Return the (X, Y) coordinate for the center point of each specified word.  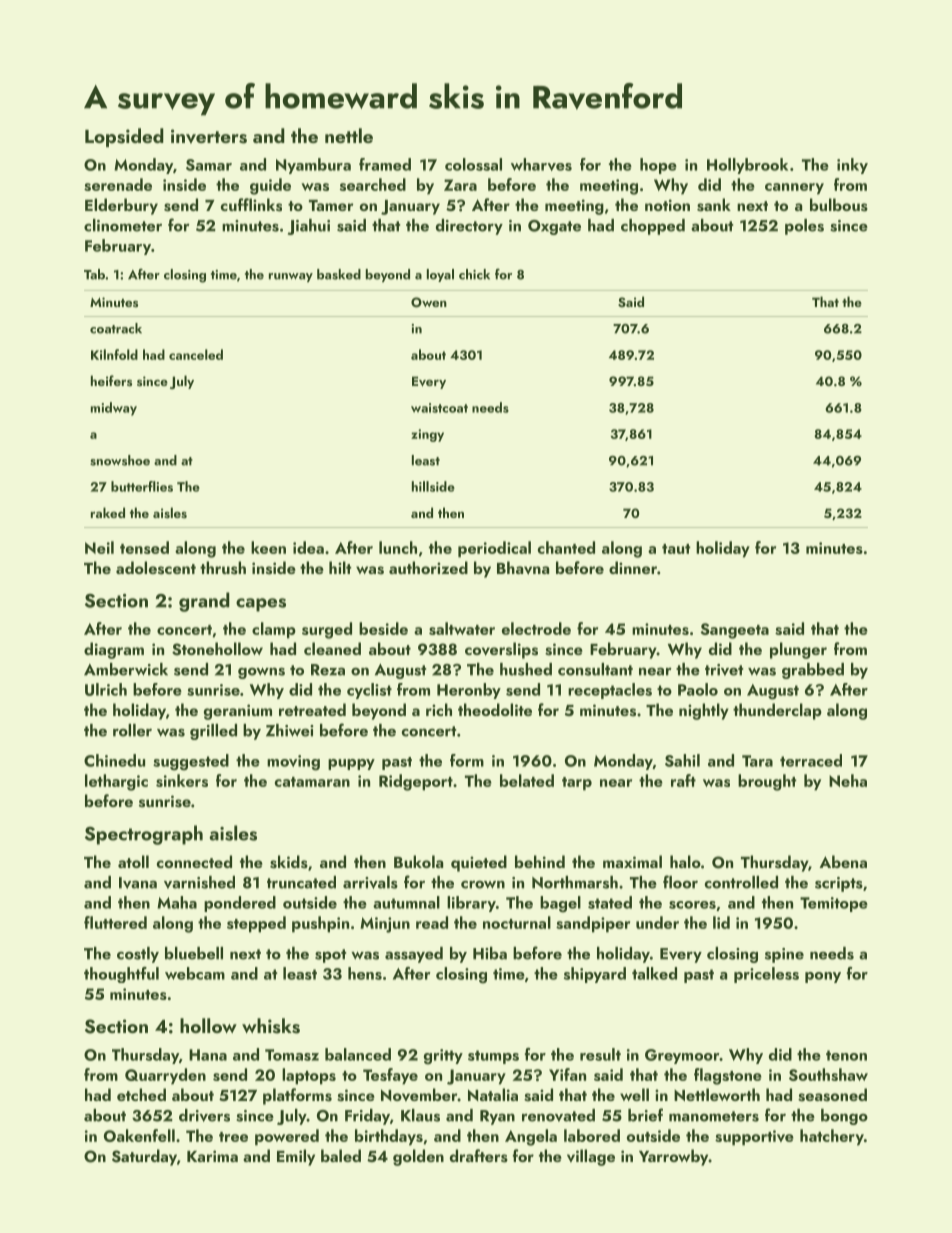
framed (385, 164)
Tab (94, 274)
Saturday (144, 1157)
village (591, 1157)
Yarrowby (673, 1157)
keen (268, 547)
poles (804, 227)
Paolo (698, 689)
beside (383, 628)
